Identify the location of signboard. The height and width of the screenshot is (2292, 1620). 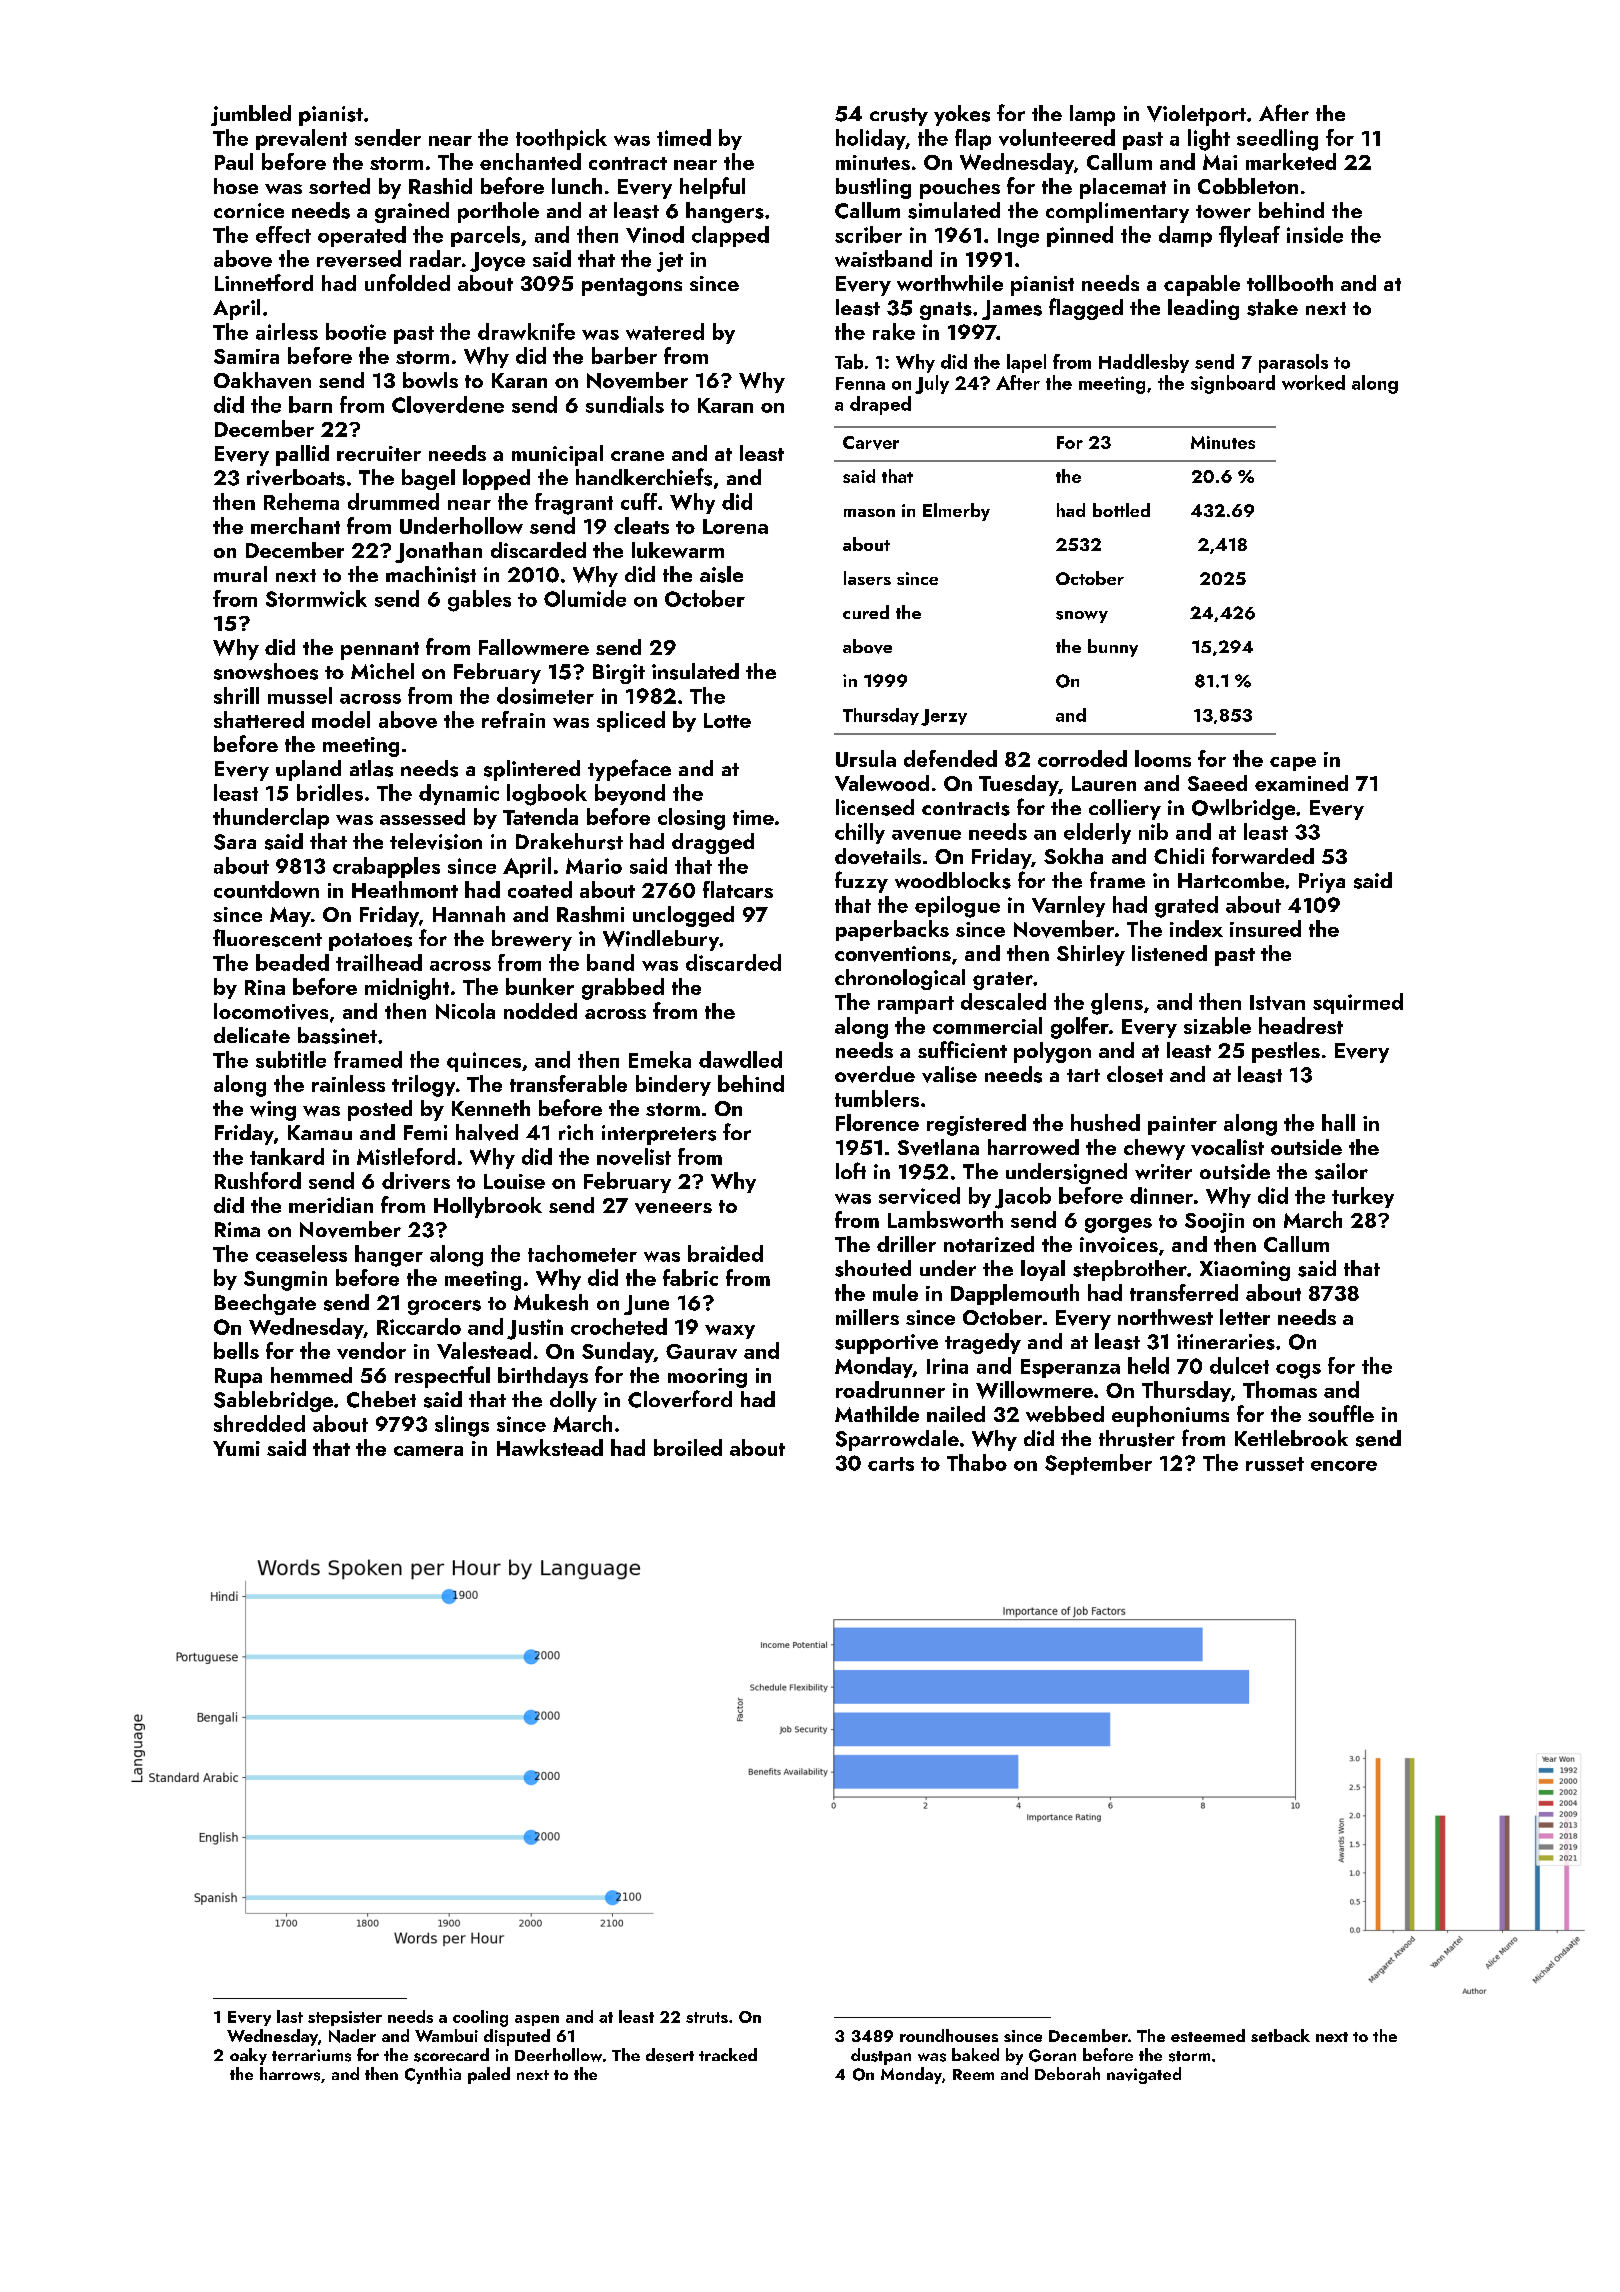
(1233, 384).
